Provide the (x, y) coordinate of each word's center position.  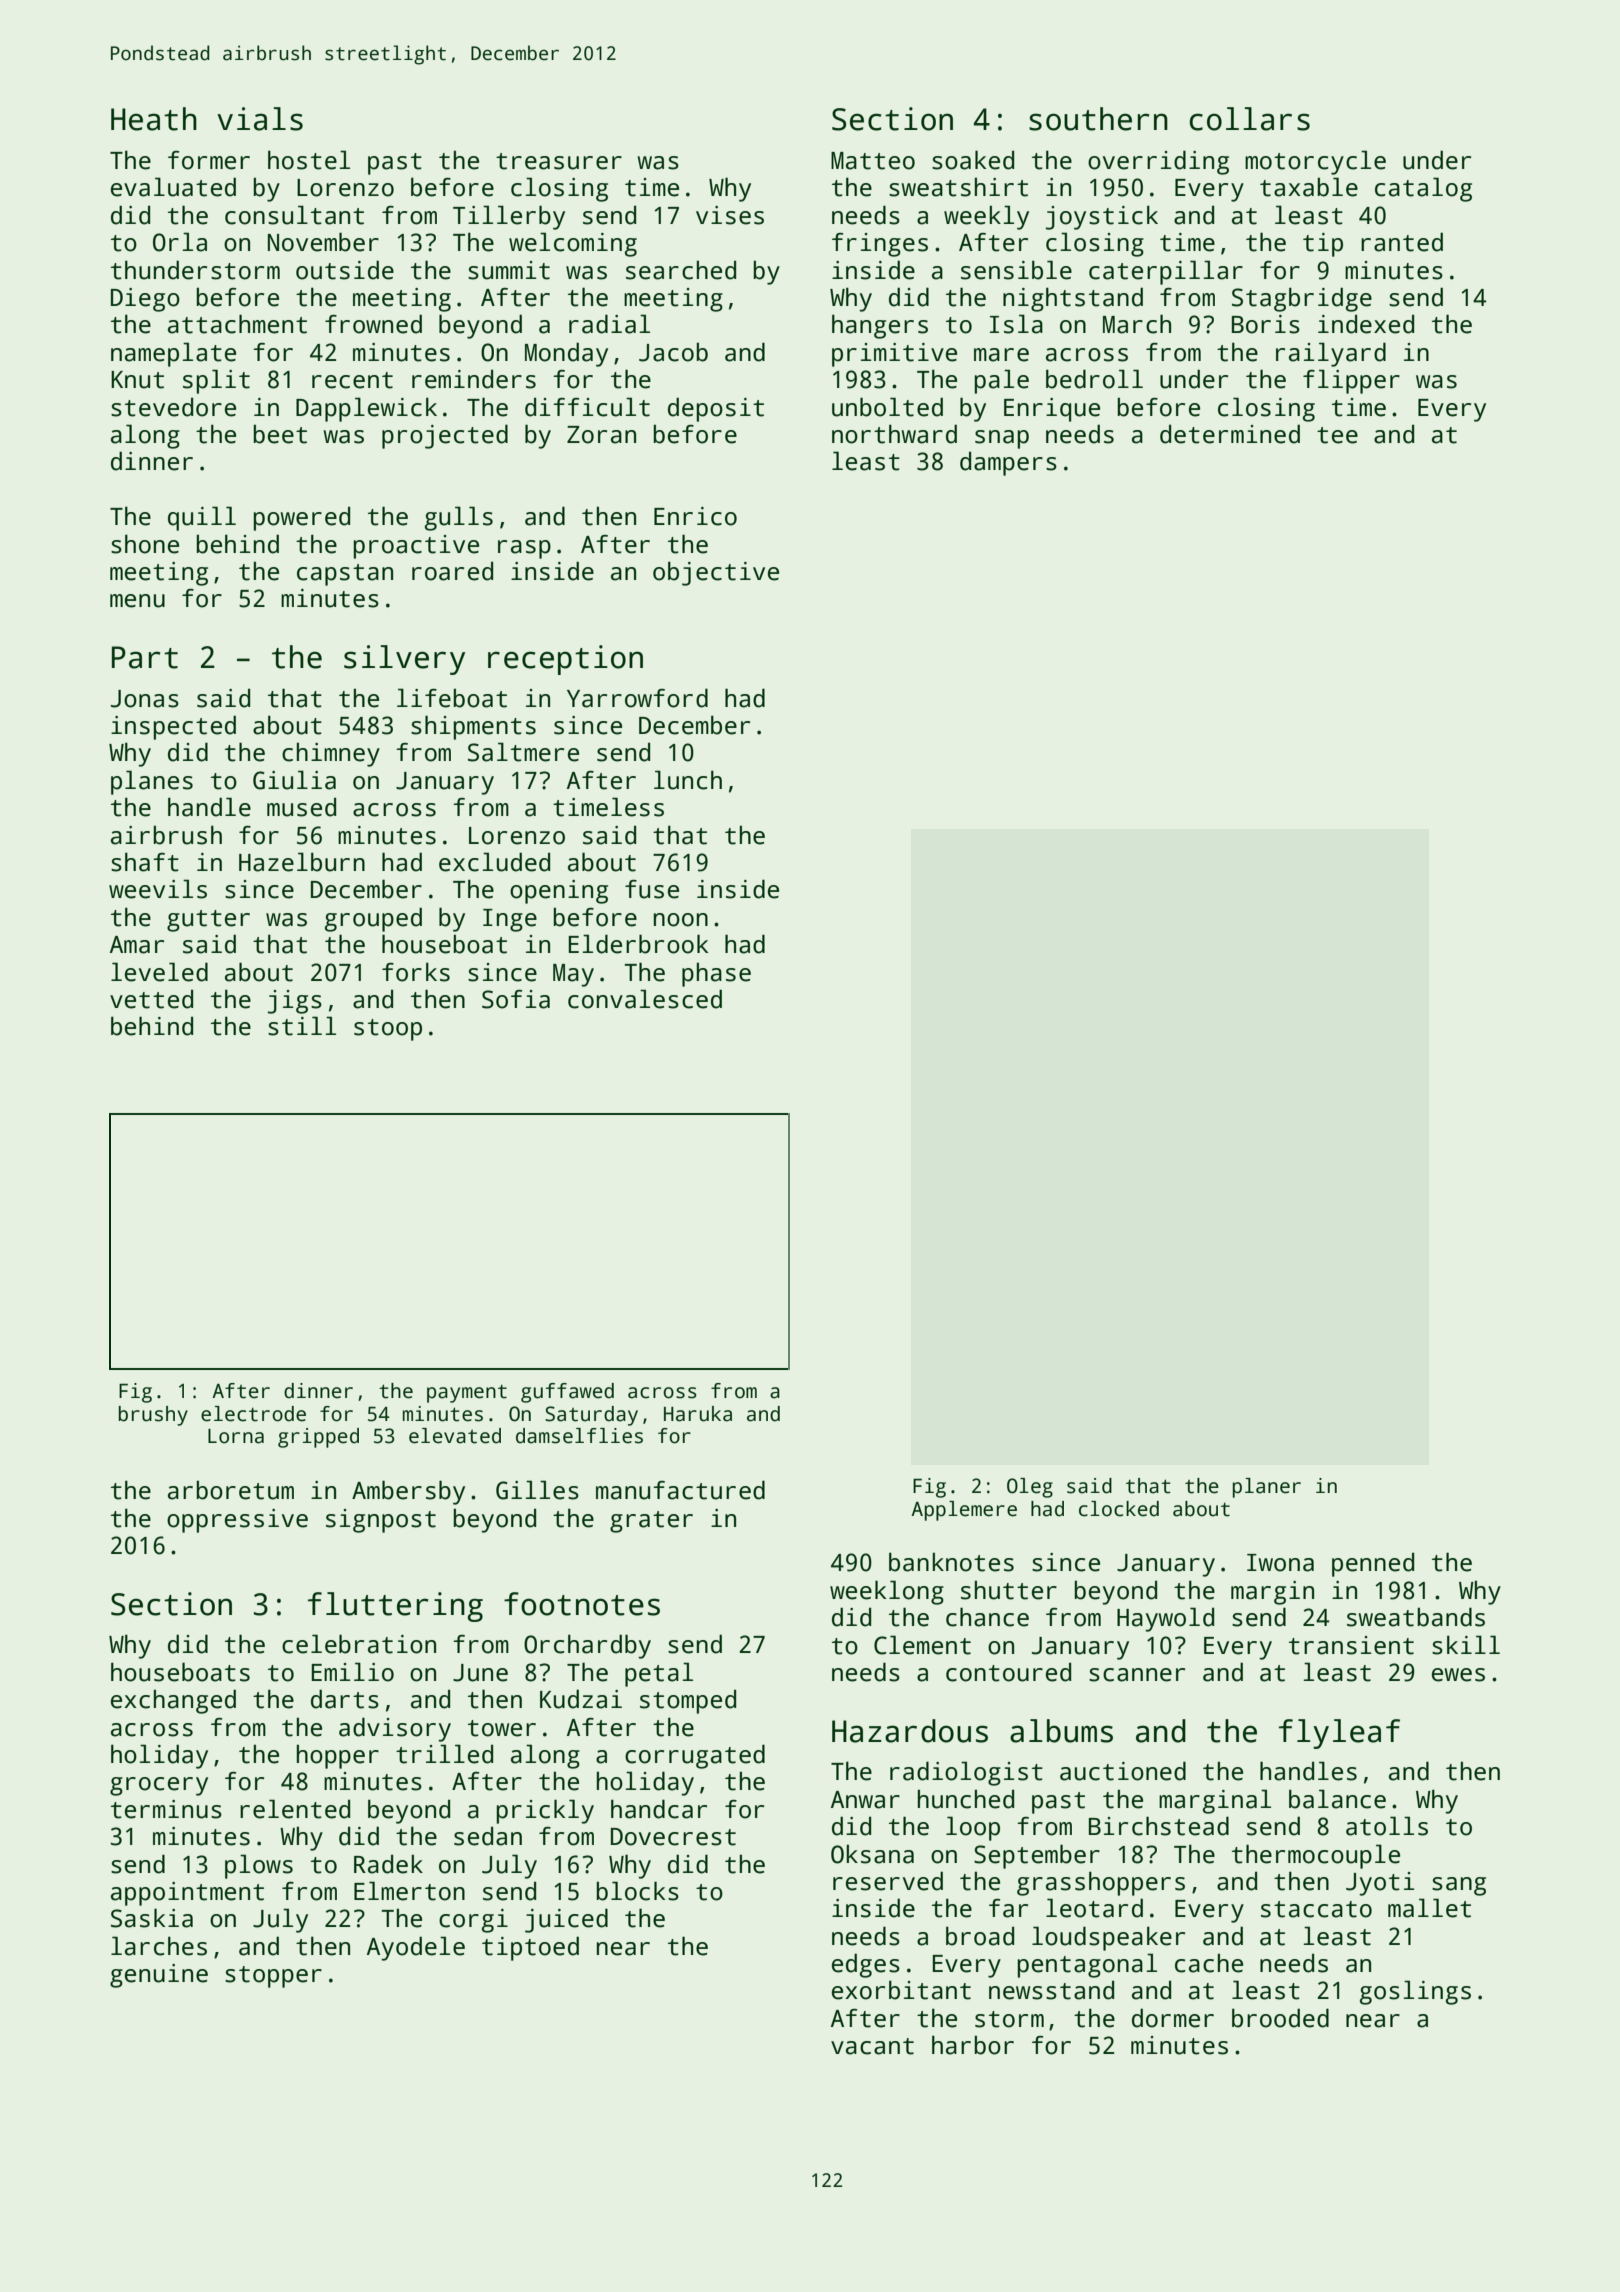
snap (1002, 439)
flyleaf (1339, 1734)
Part (145, 657)
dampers (1008, 464)
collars (1249, 119)
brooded (1280, 2018)
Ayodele (416, 1948)
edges (866, 1965)
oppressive (237, 1521)
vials (260, 119)
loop (973, 1828)
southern (1098, 119)
